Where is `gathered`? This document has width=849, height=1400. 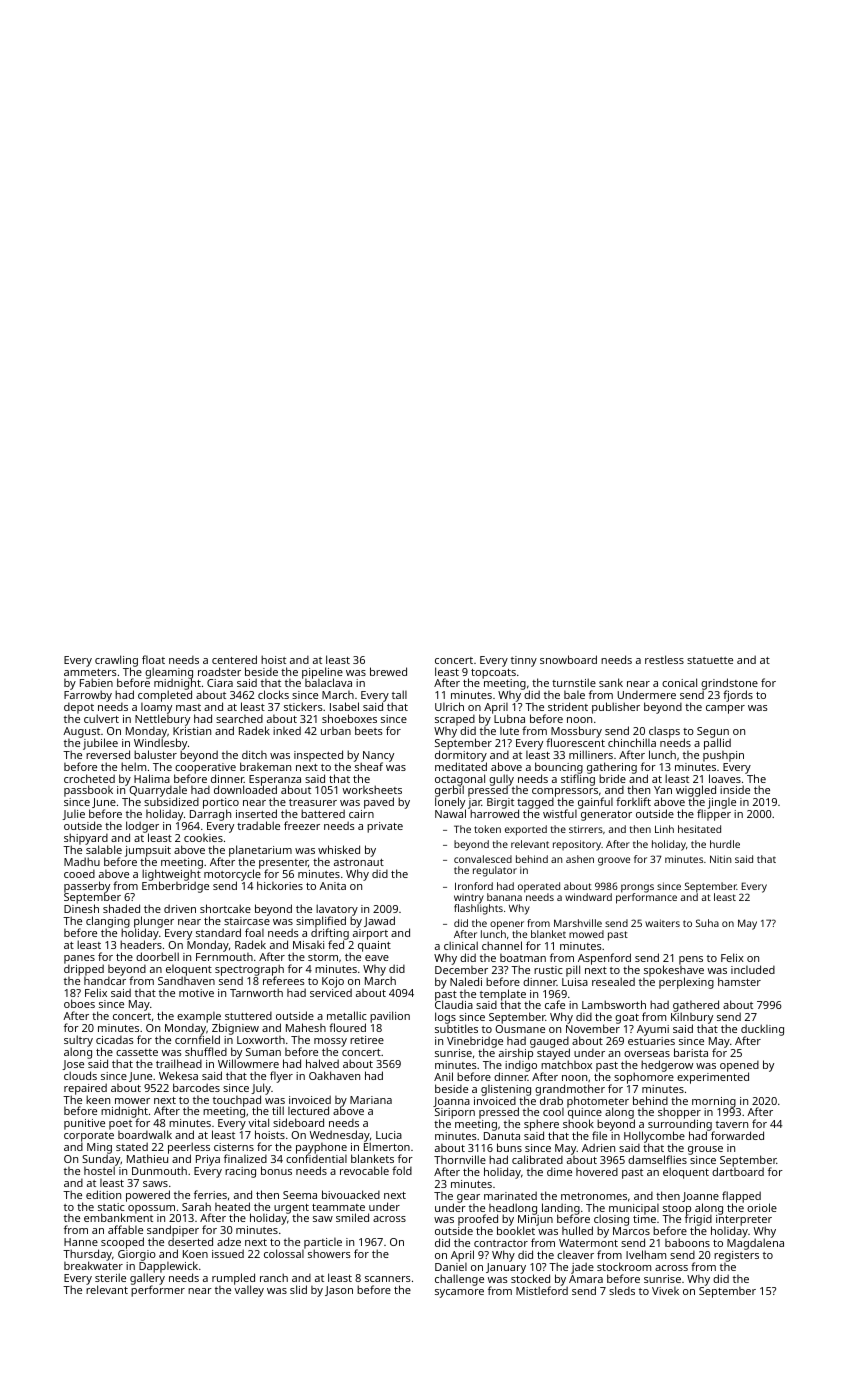 gathered is located at coordinates (696, 1006).
